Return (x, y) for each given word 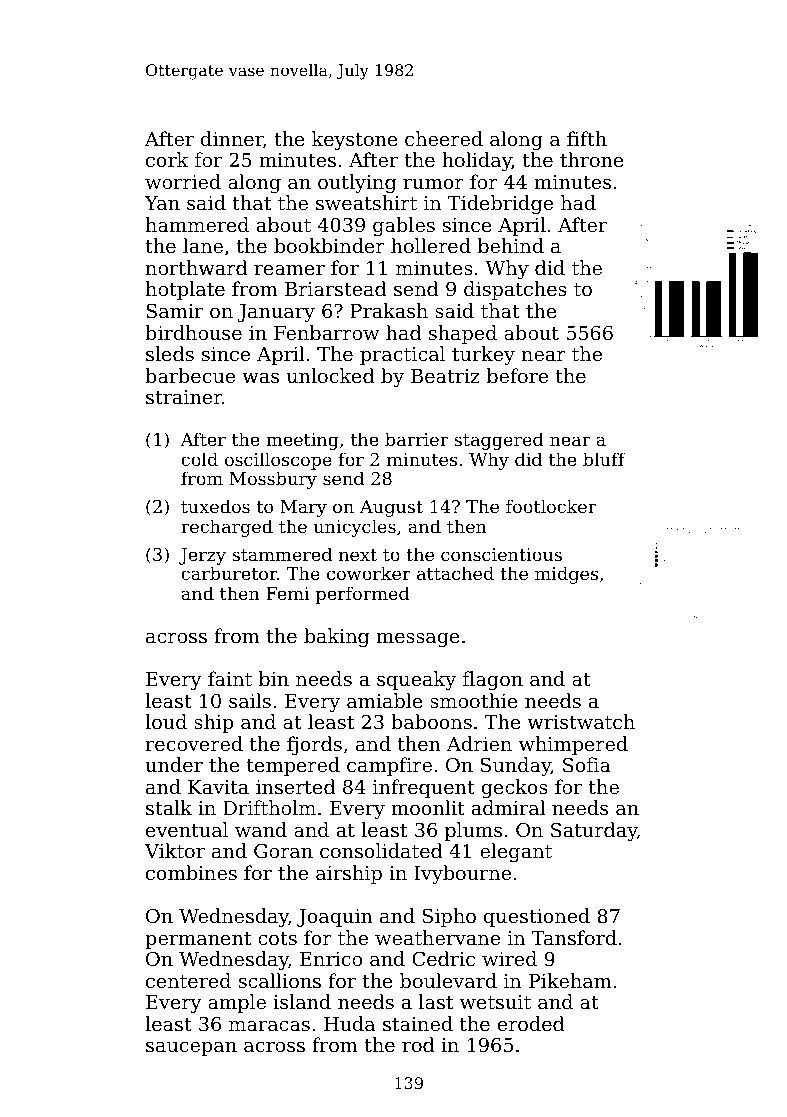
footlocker (551, 506)
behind (511, 245)
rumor (433, 184)
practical (402, 355)
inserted (296, 786)
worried (183, 181)
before (517, 375)
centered (188, 980)
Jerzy (202, 556)
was (260, 378)
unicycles (355, 528)
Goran (283, 850)
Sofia (587, 764)
